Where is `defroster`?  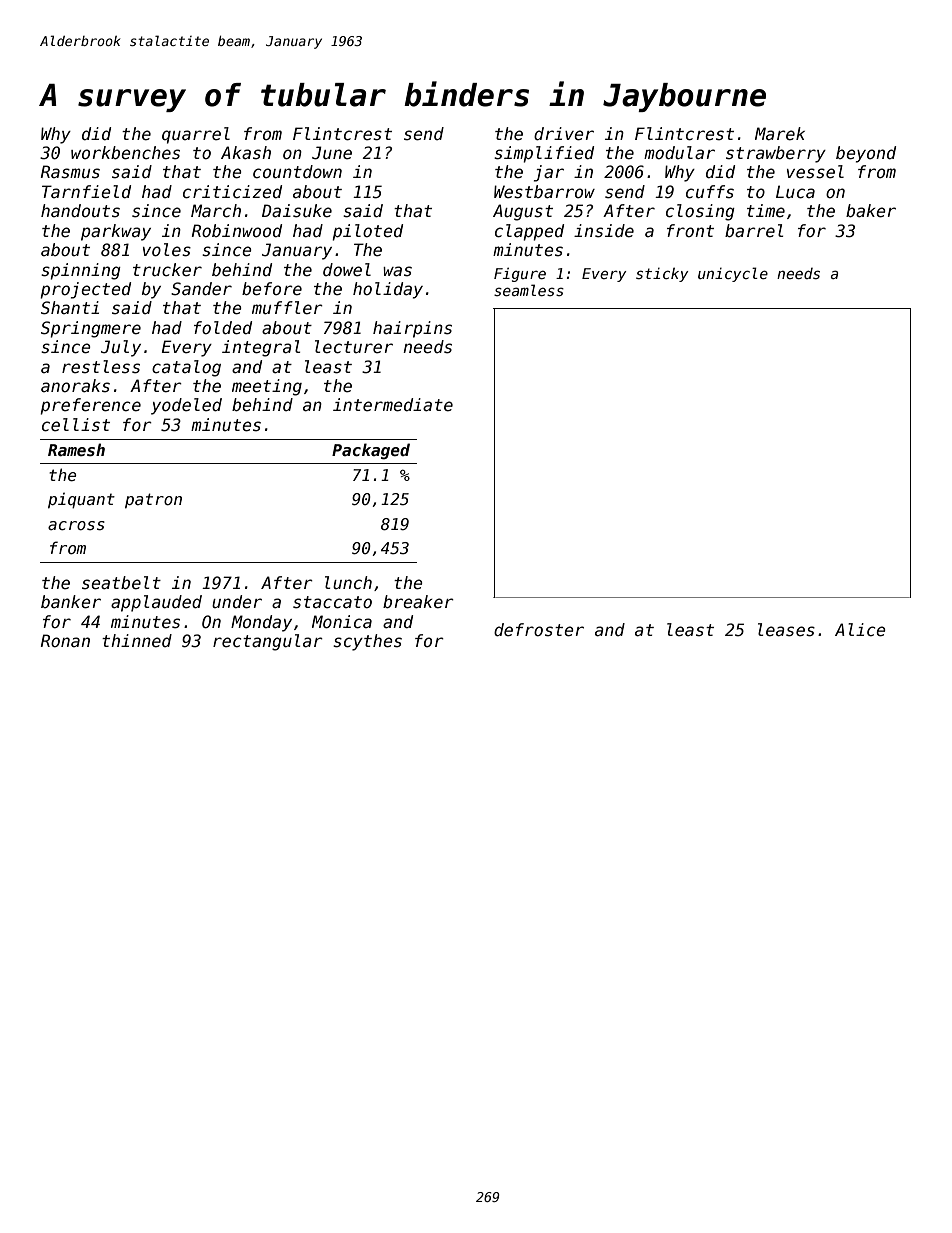
defroster is located at coordinates (539, 630).
